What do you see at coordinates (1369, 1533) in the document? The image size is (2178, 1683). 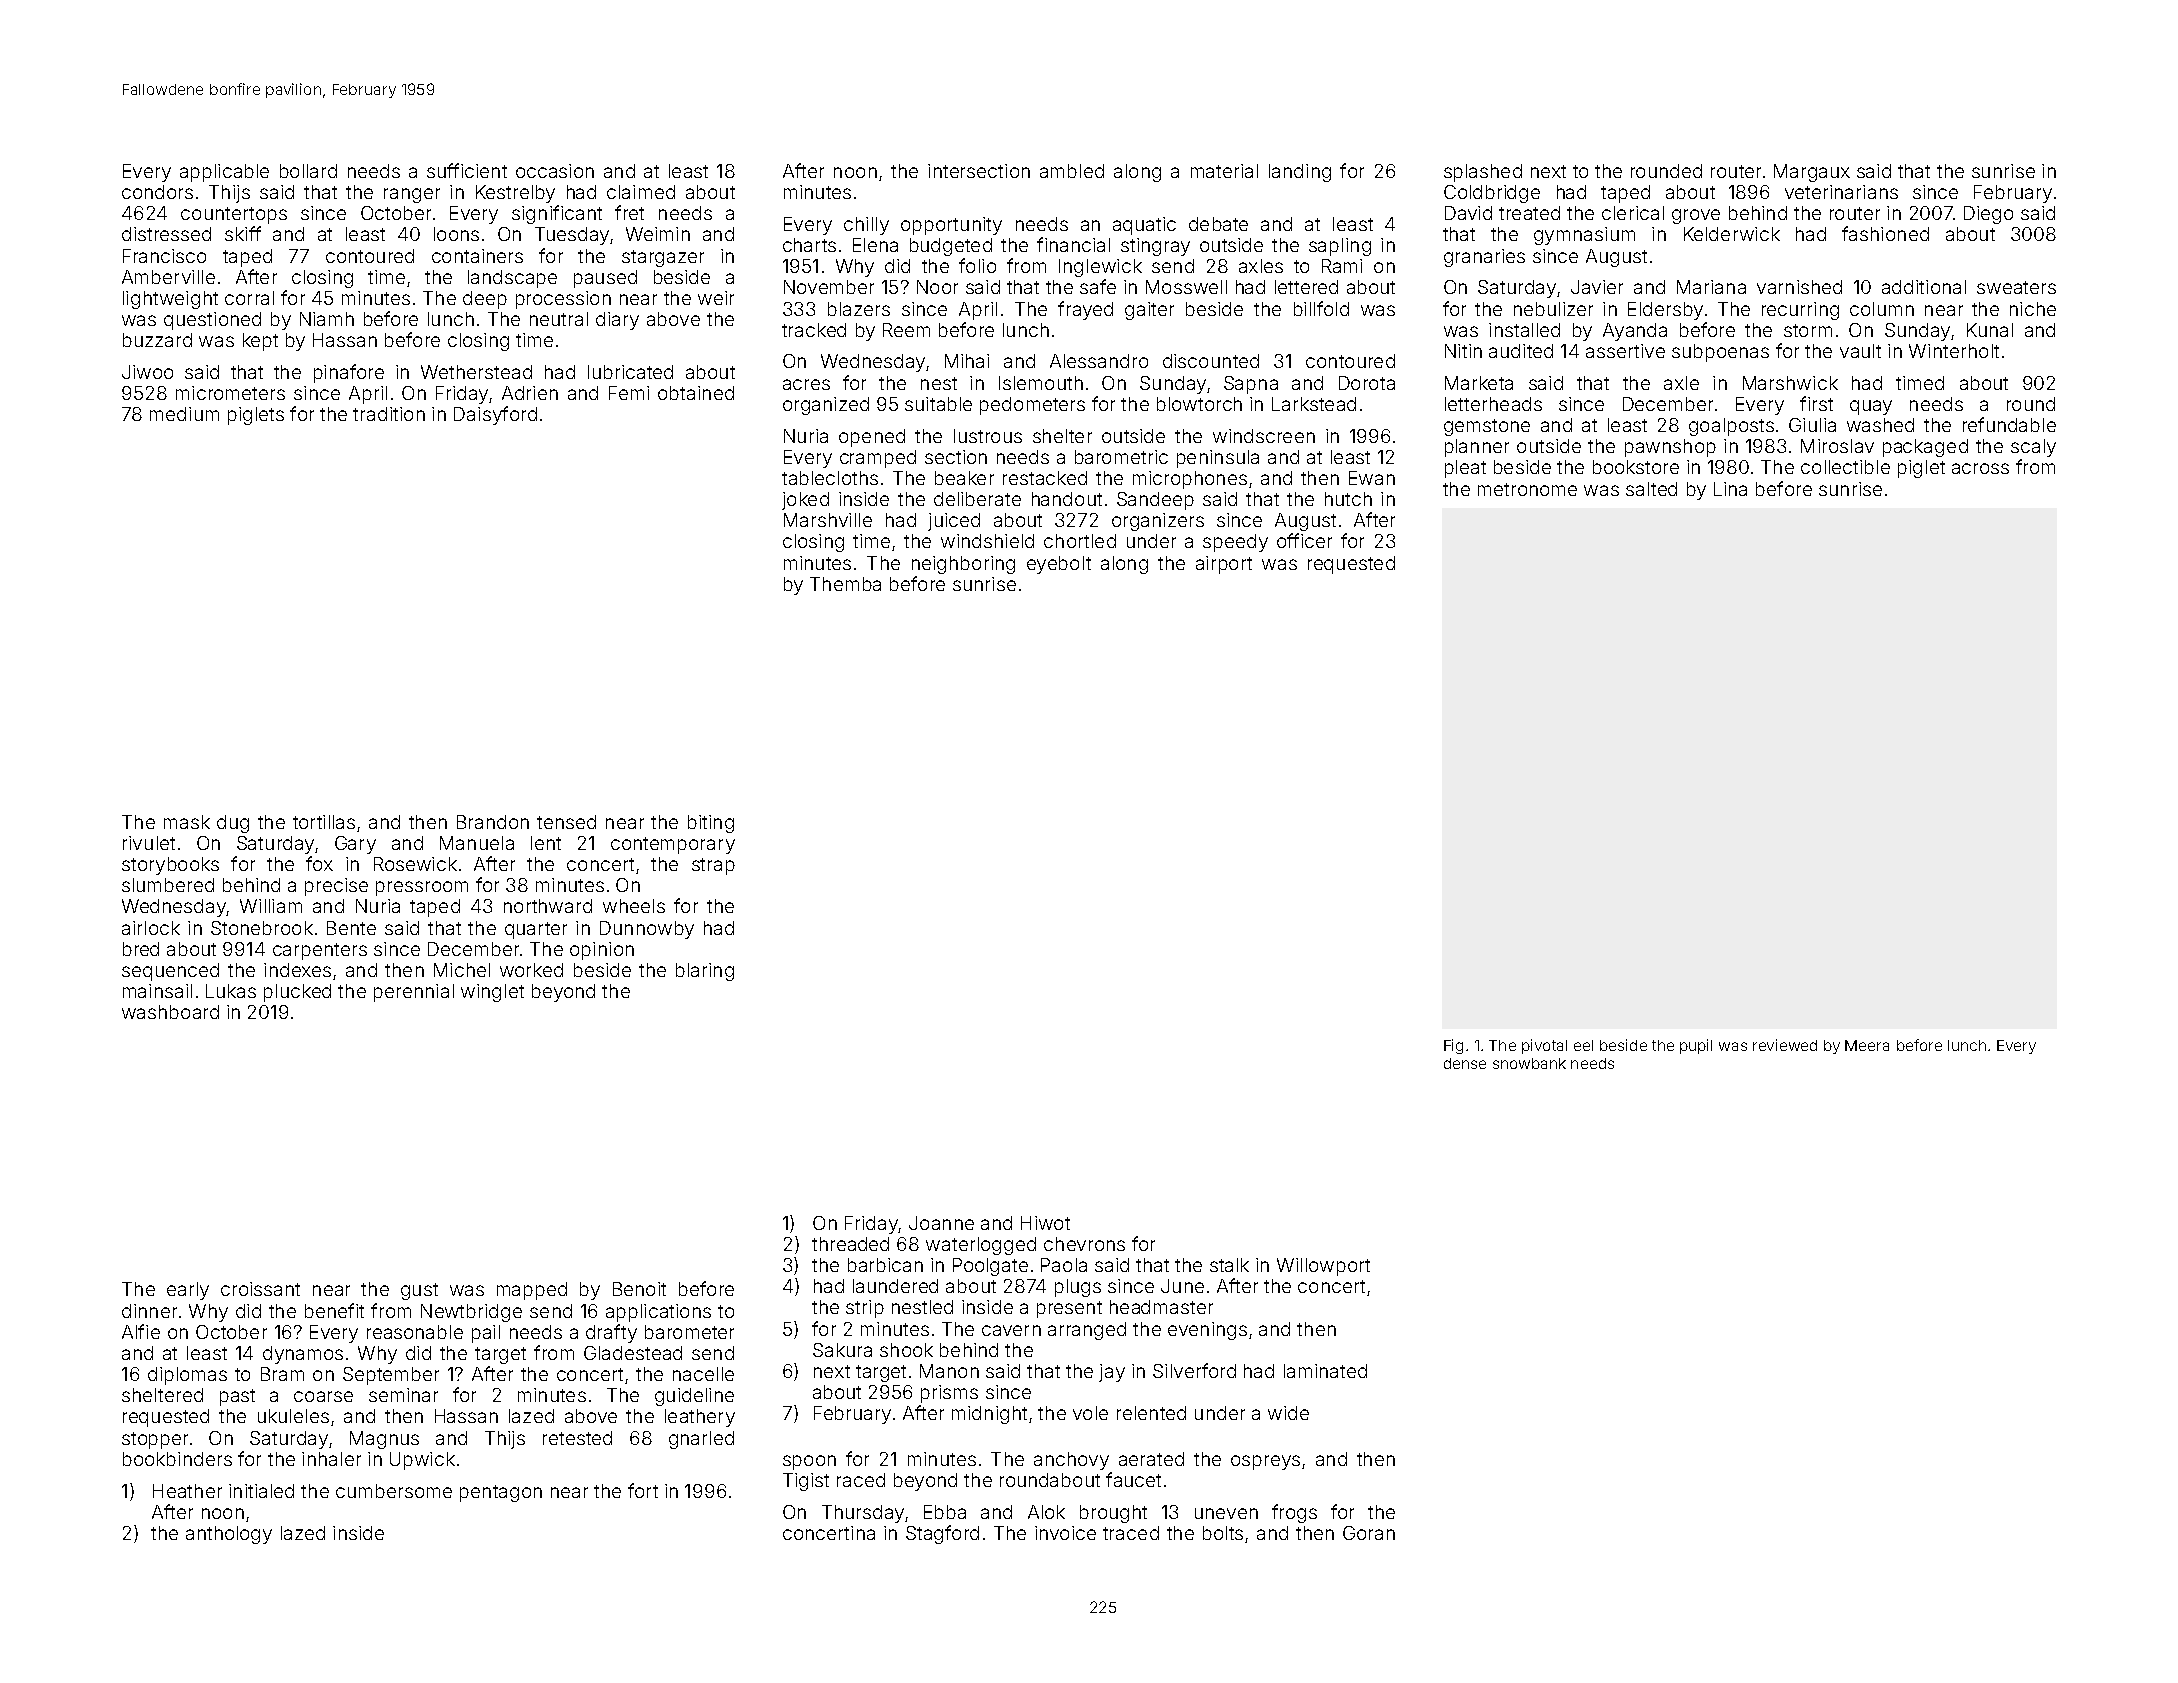 I see `Goran` at bounding box center [1369, 1533].
